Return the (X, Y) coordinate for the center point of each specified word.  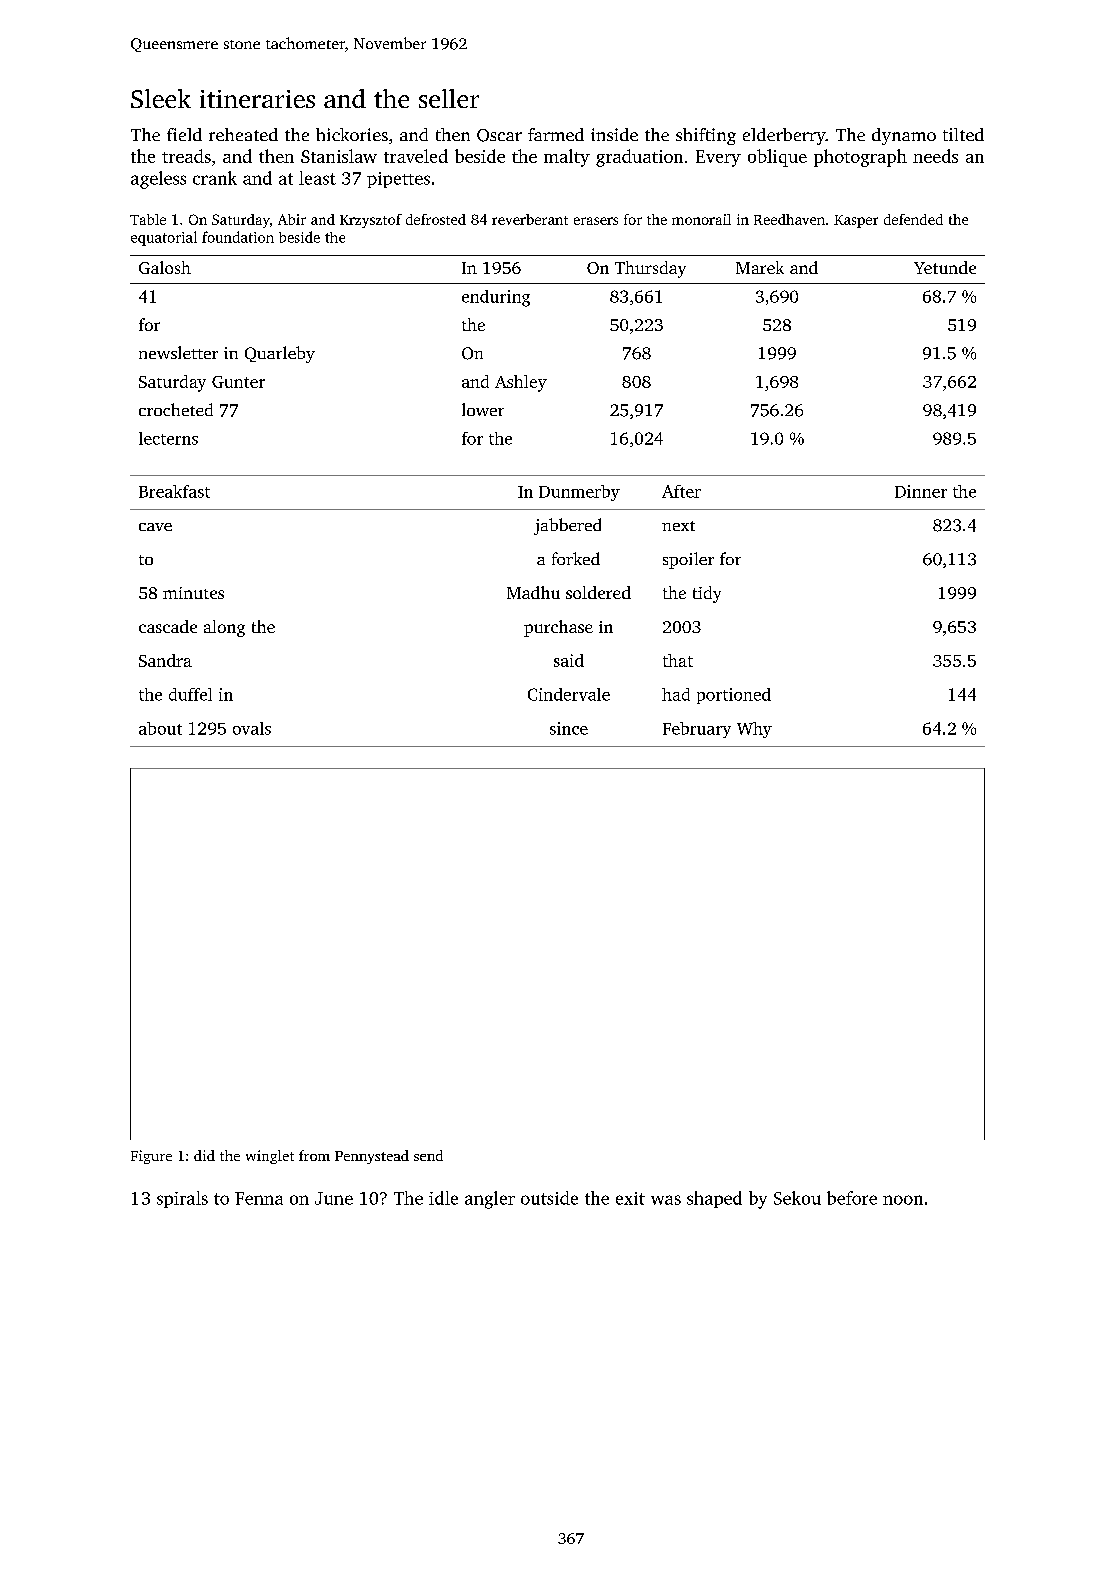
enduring (496, 298)
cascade (168, 626)
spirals (182, 1199)
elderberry (784, 136)
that (678, 660)
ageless (158, 180)
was (666, 1200)
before (852, 1198)
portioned (734, 696)
